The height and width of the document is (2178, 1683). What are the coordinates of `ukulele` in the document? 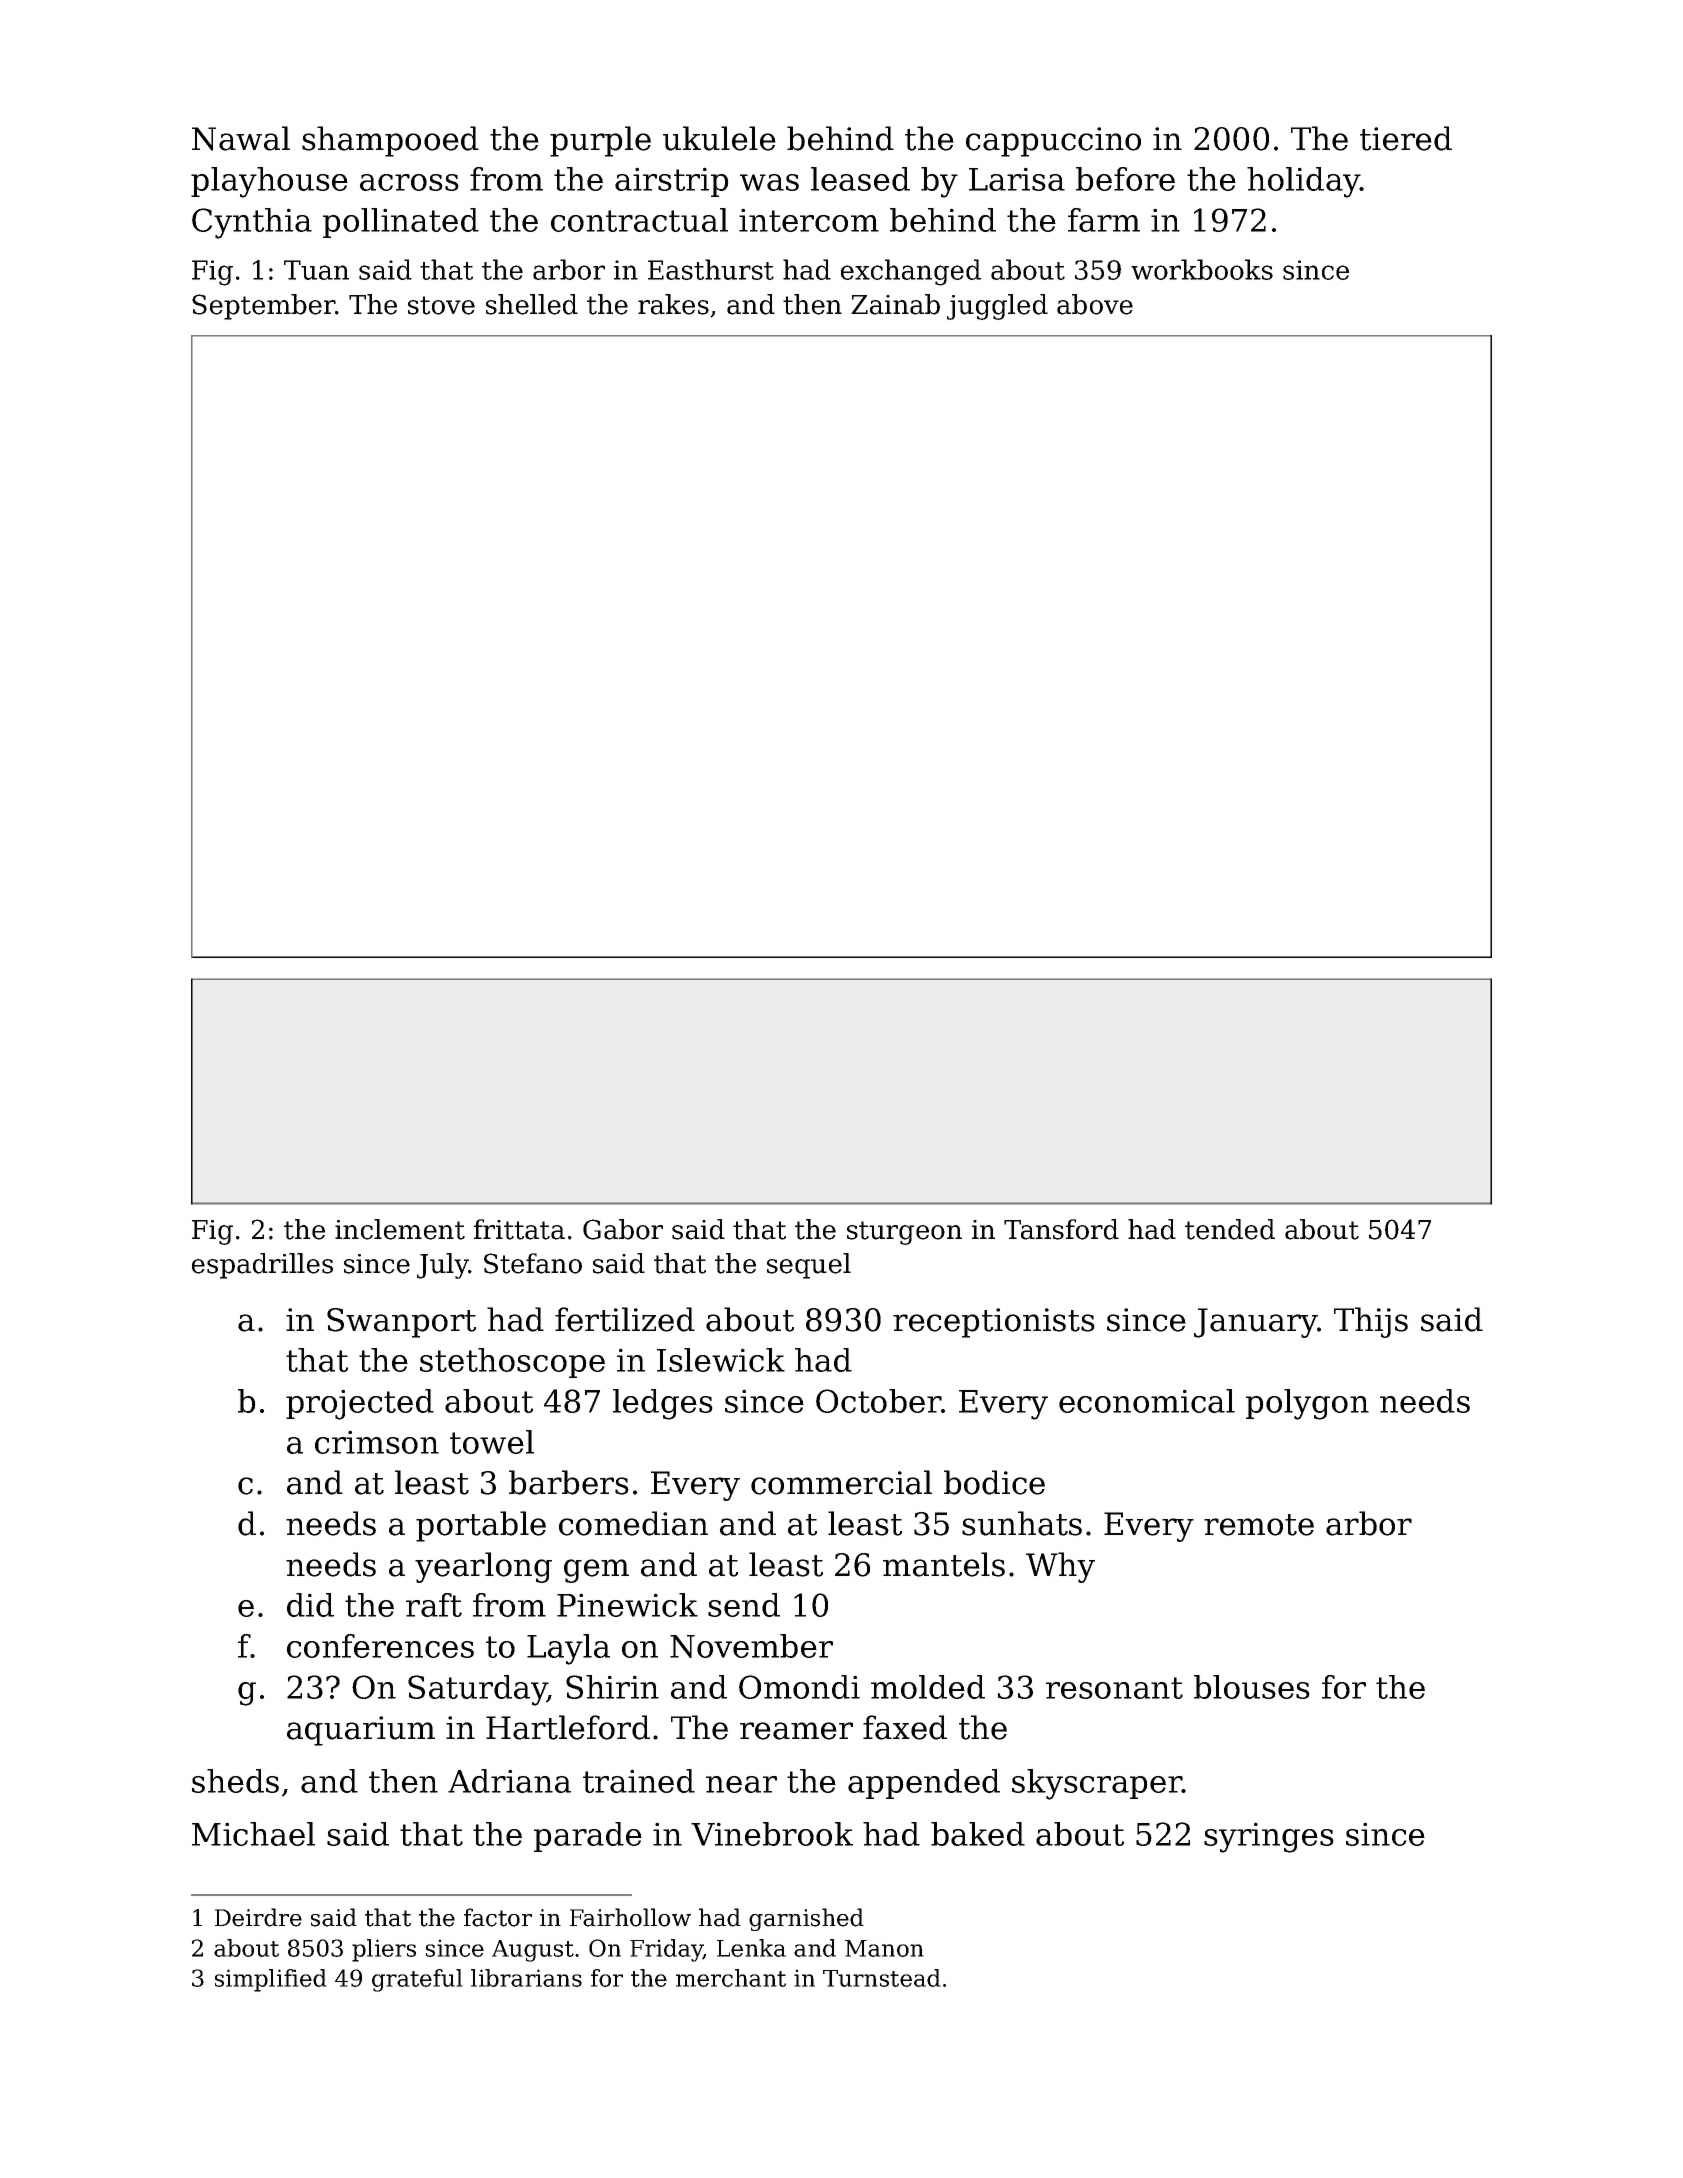 It's located at (719, 138).
